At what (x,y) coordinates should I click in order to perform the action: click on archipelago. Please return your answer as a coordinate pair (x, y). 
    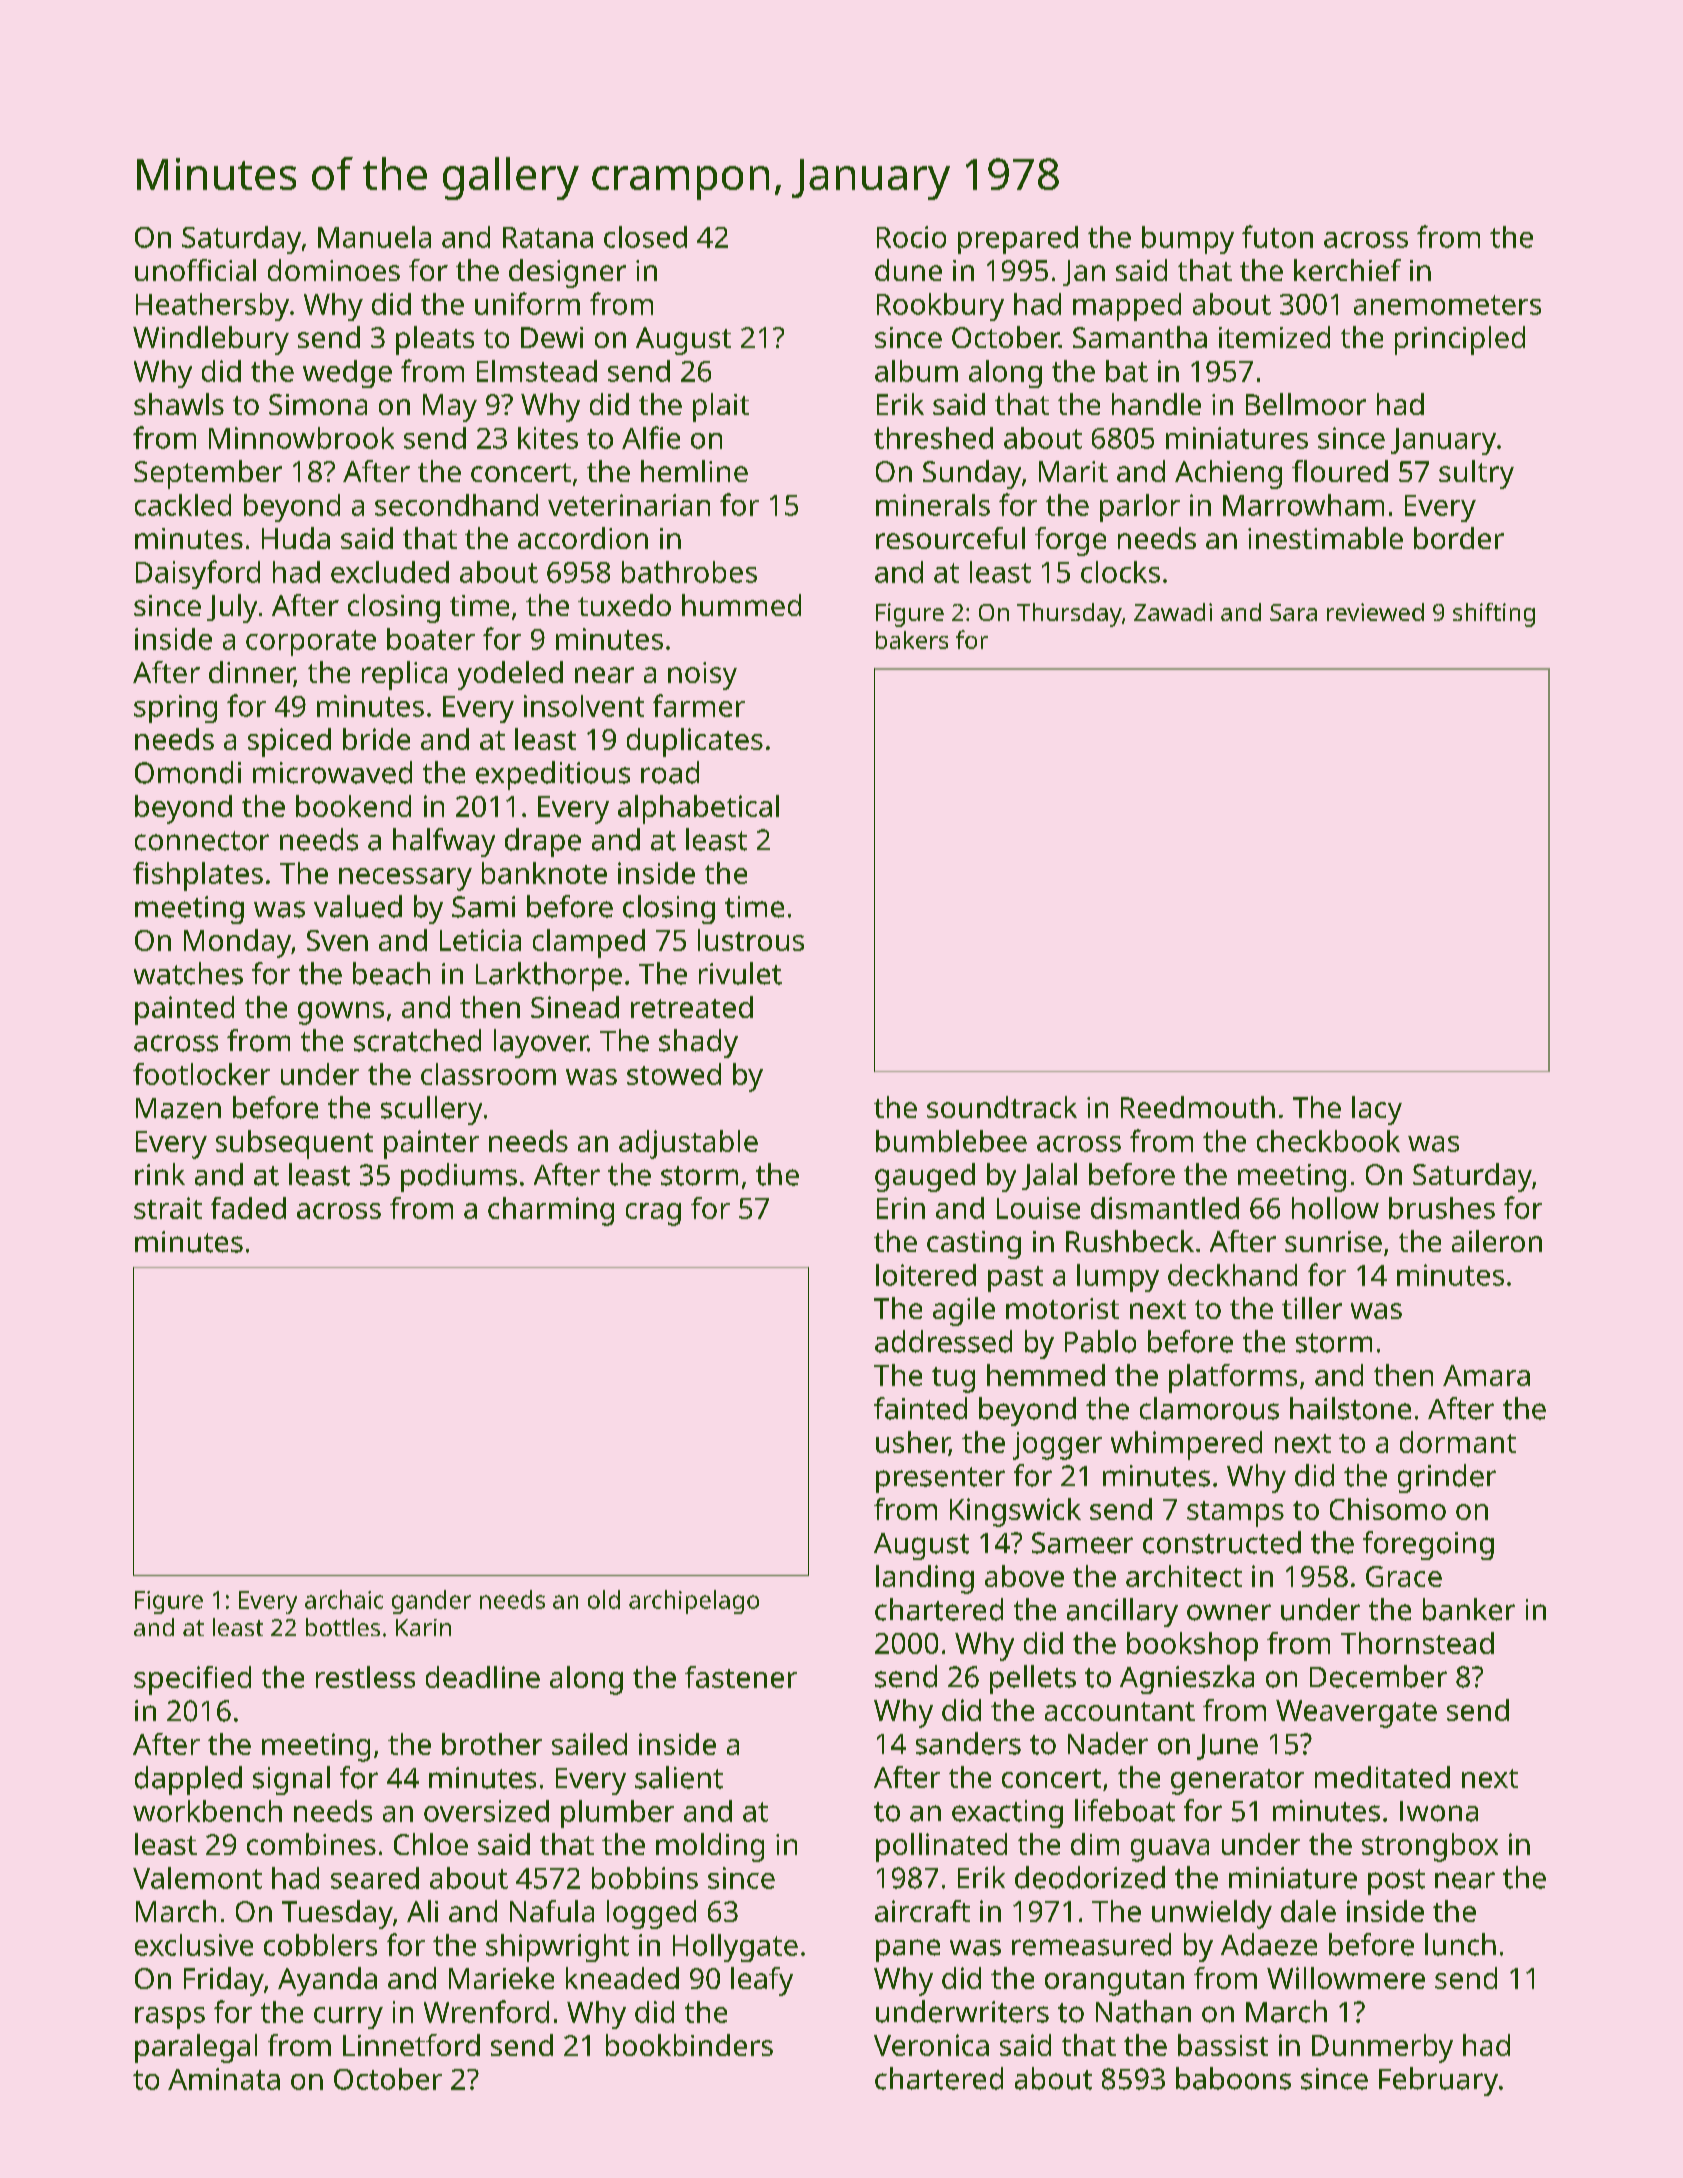
    Looking at the image, I should click on (694, 1602).
